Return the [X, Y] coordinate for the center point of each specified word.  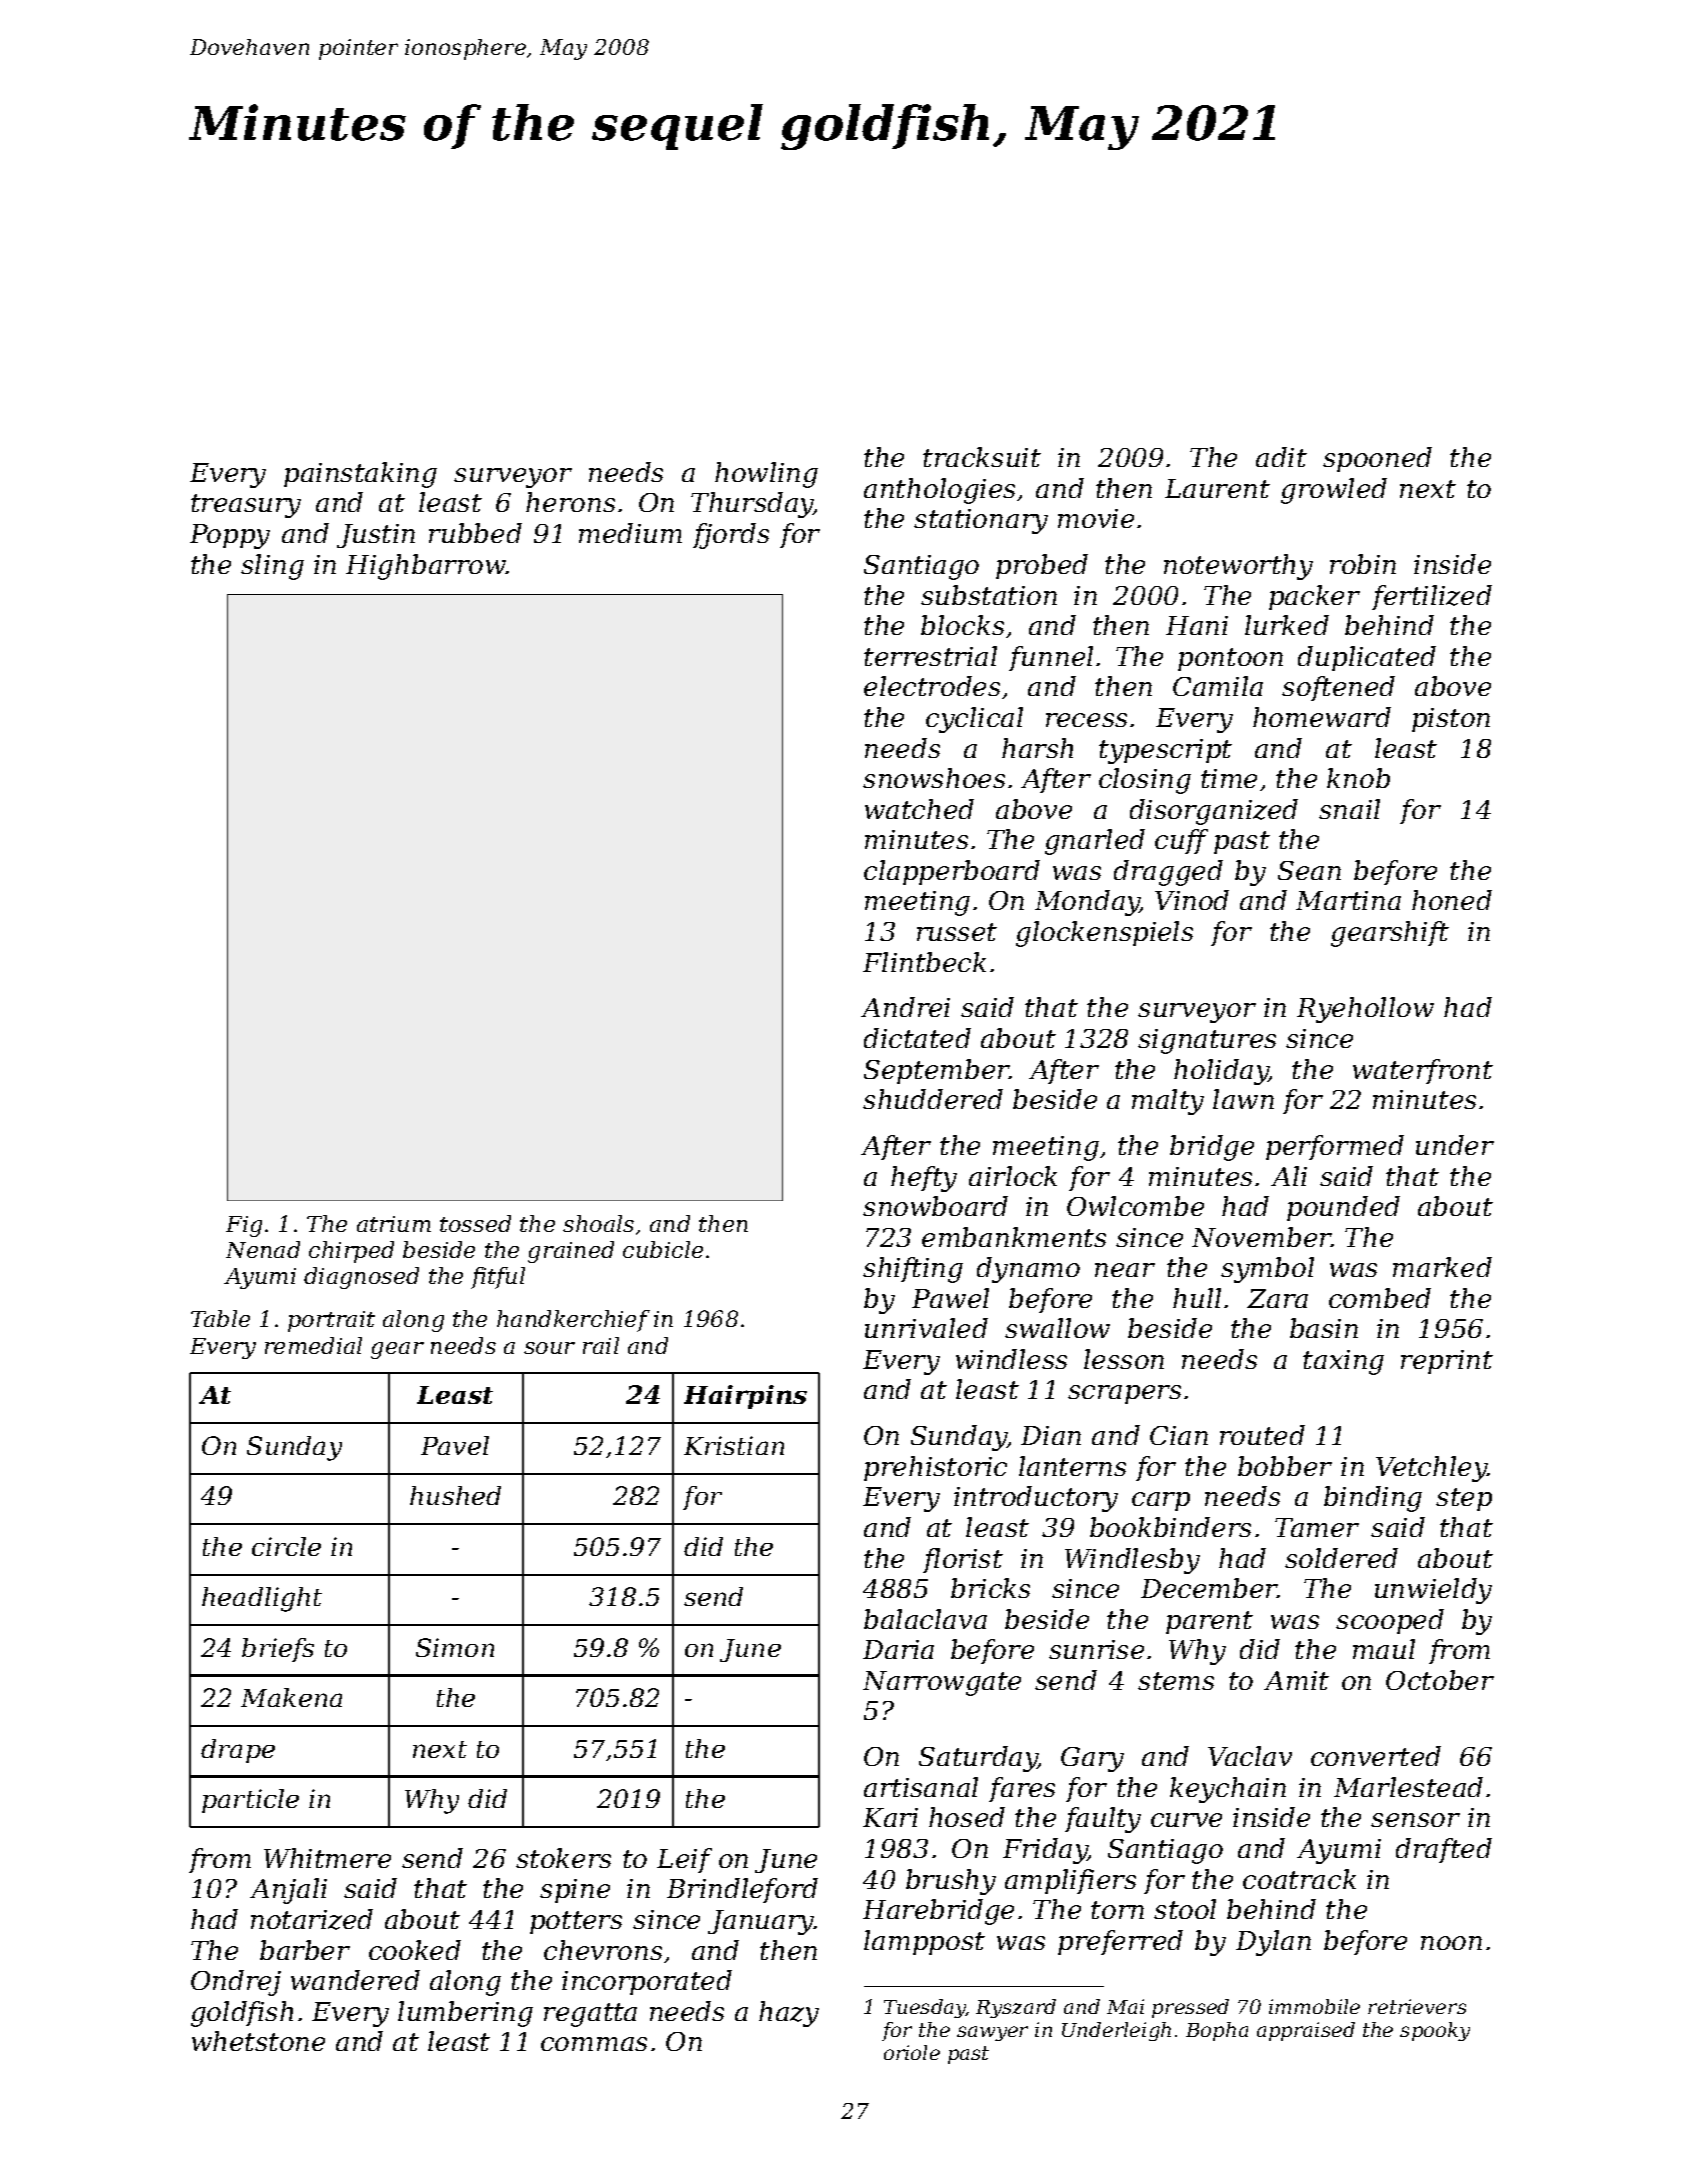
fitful [498, 1278]
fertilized [1432, 597]
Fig [244, 1226]
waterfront [1423, 1071]
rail [601, 1345]
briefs [278, 1650]
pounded [1343, 1208]
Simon [455, 1647]
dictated [917, 1038]
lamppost [924, 1942]
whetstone [258, 2041]
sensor [1415, 1820]
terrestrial [930, 656]
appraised [1306, 2031]
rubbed [475, 533]
